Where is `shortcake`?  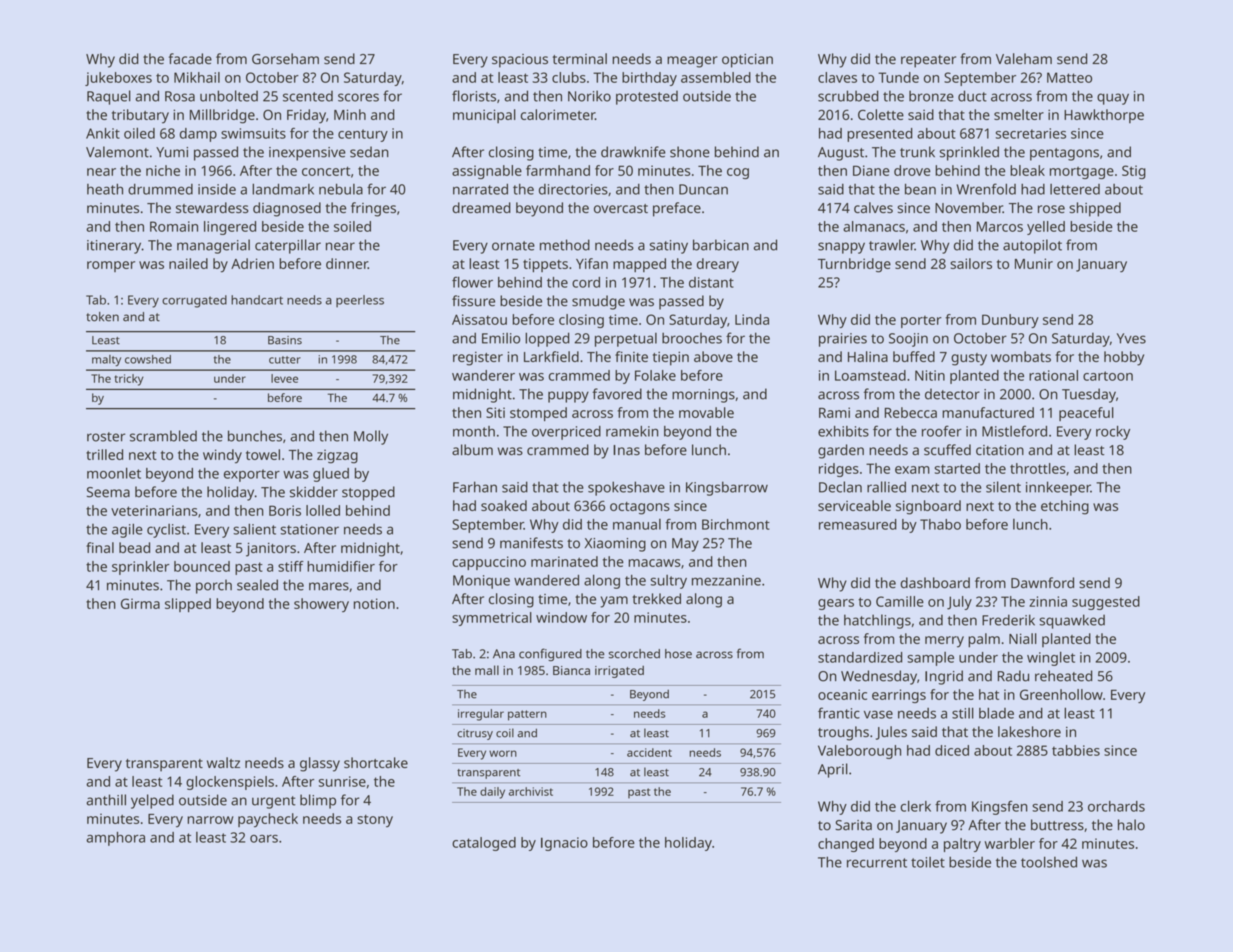 shortcake is located at coordinates (376, 762).
